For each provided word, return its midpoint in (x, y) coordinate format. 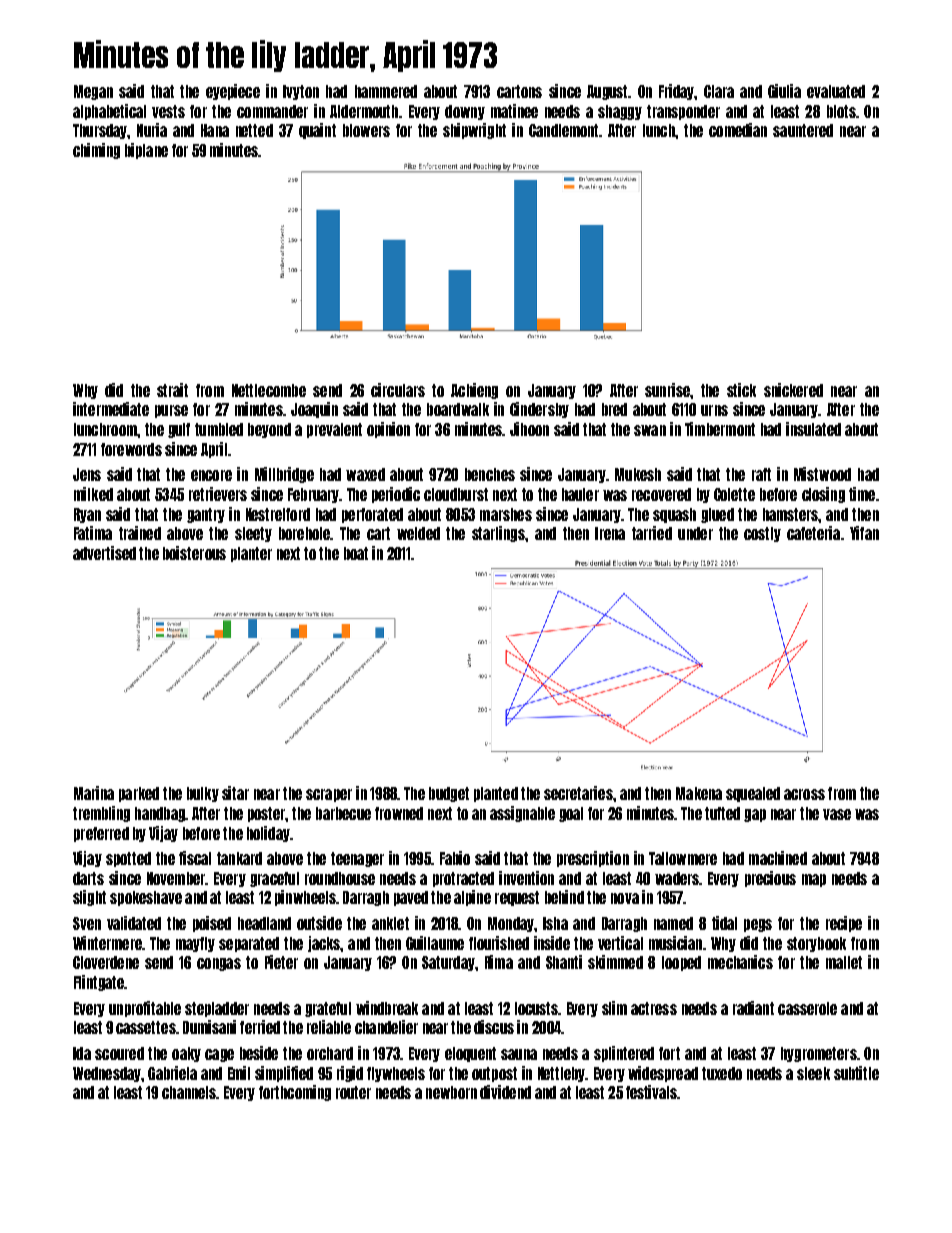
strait (172, 390)
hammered (386, 91)
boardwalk (458, 409)
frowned (399, 813)
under (695, 533)
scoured (119, 1053)
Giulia (784, 91)
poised (212, 924)
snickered (793, 390)
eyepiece (233, 92)
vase (837, 814)
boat (356, 553)
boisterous (194, 553)
